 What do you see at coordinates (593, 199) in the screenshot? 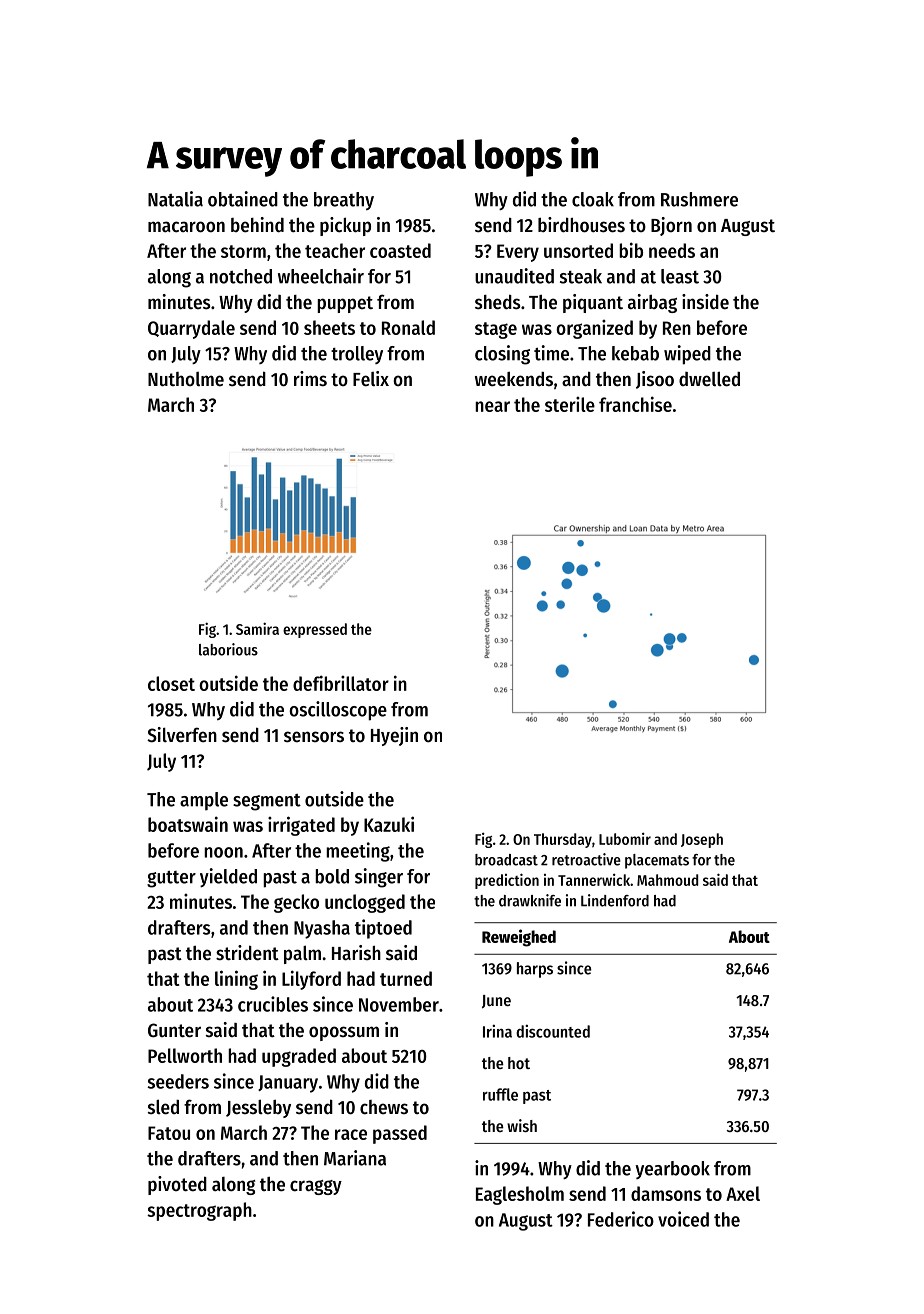
I see `cloak` at bounding box center [593, 199].
